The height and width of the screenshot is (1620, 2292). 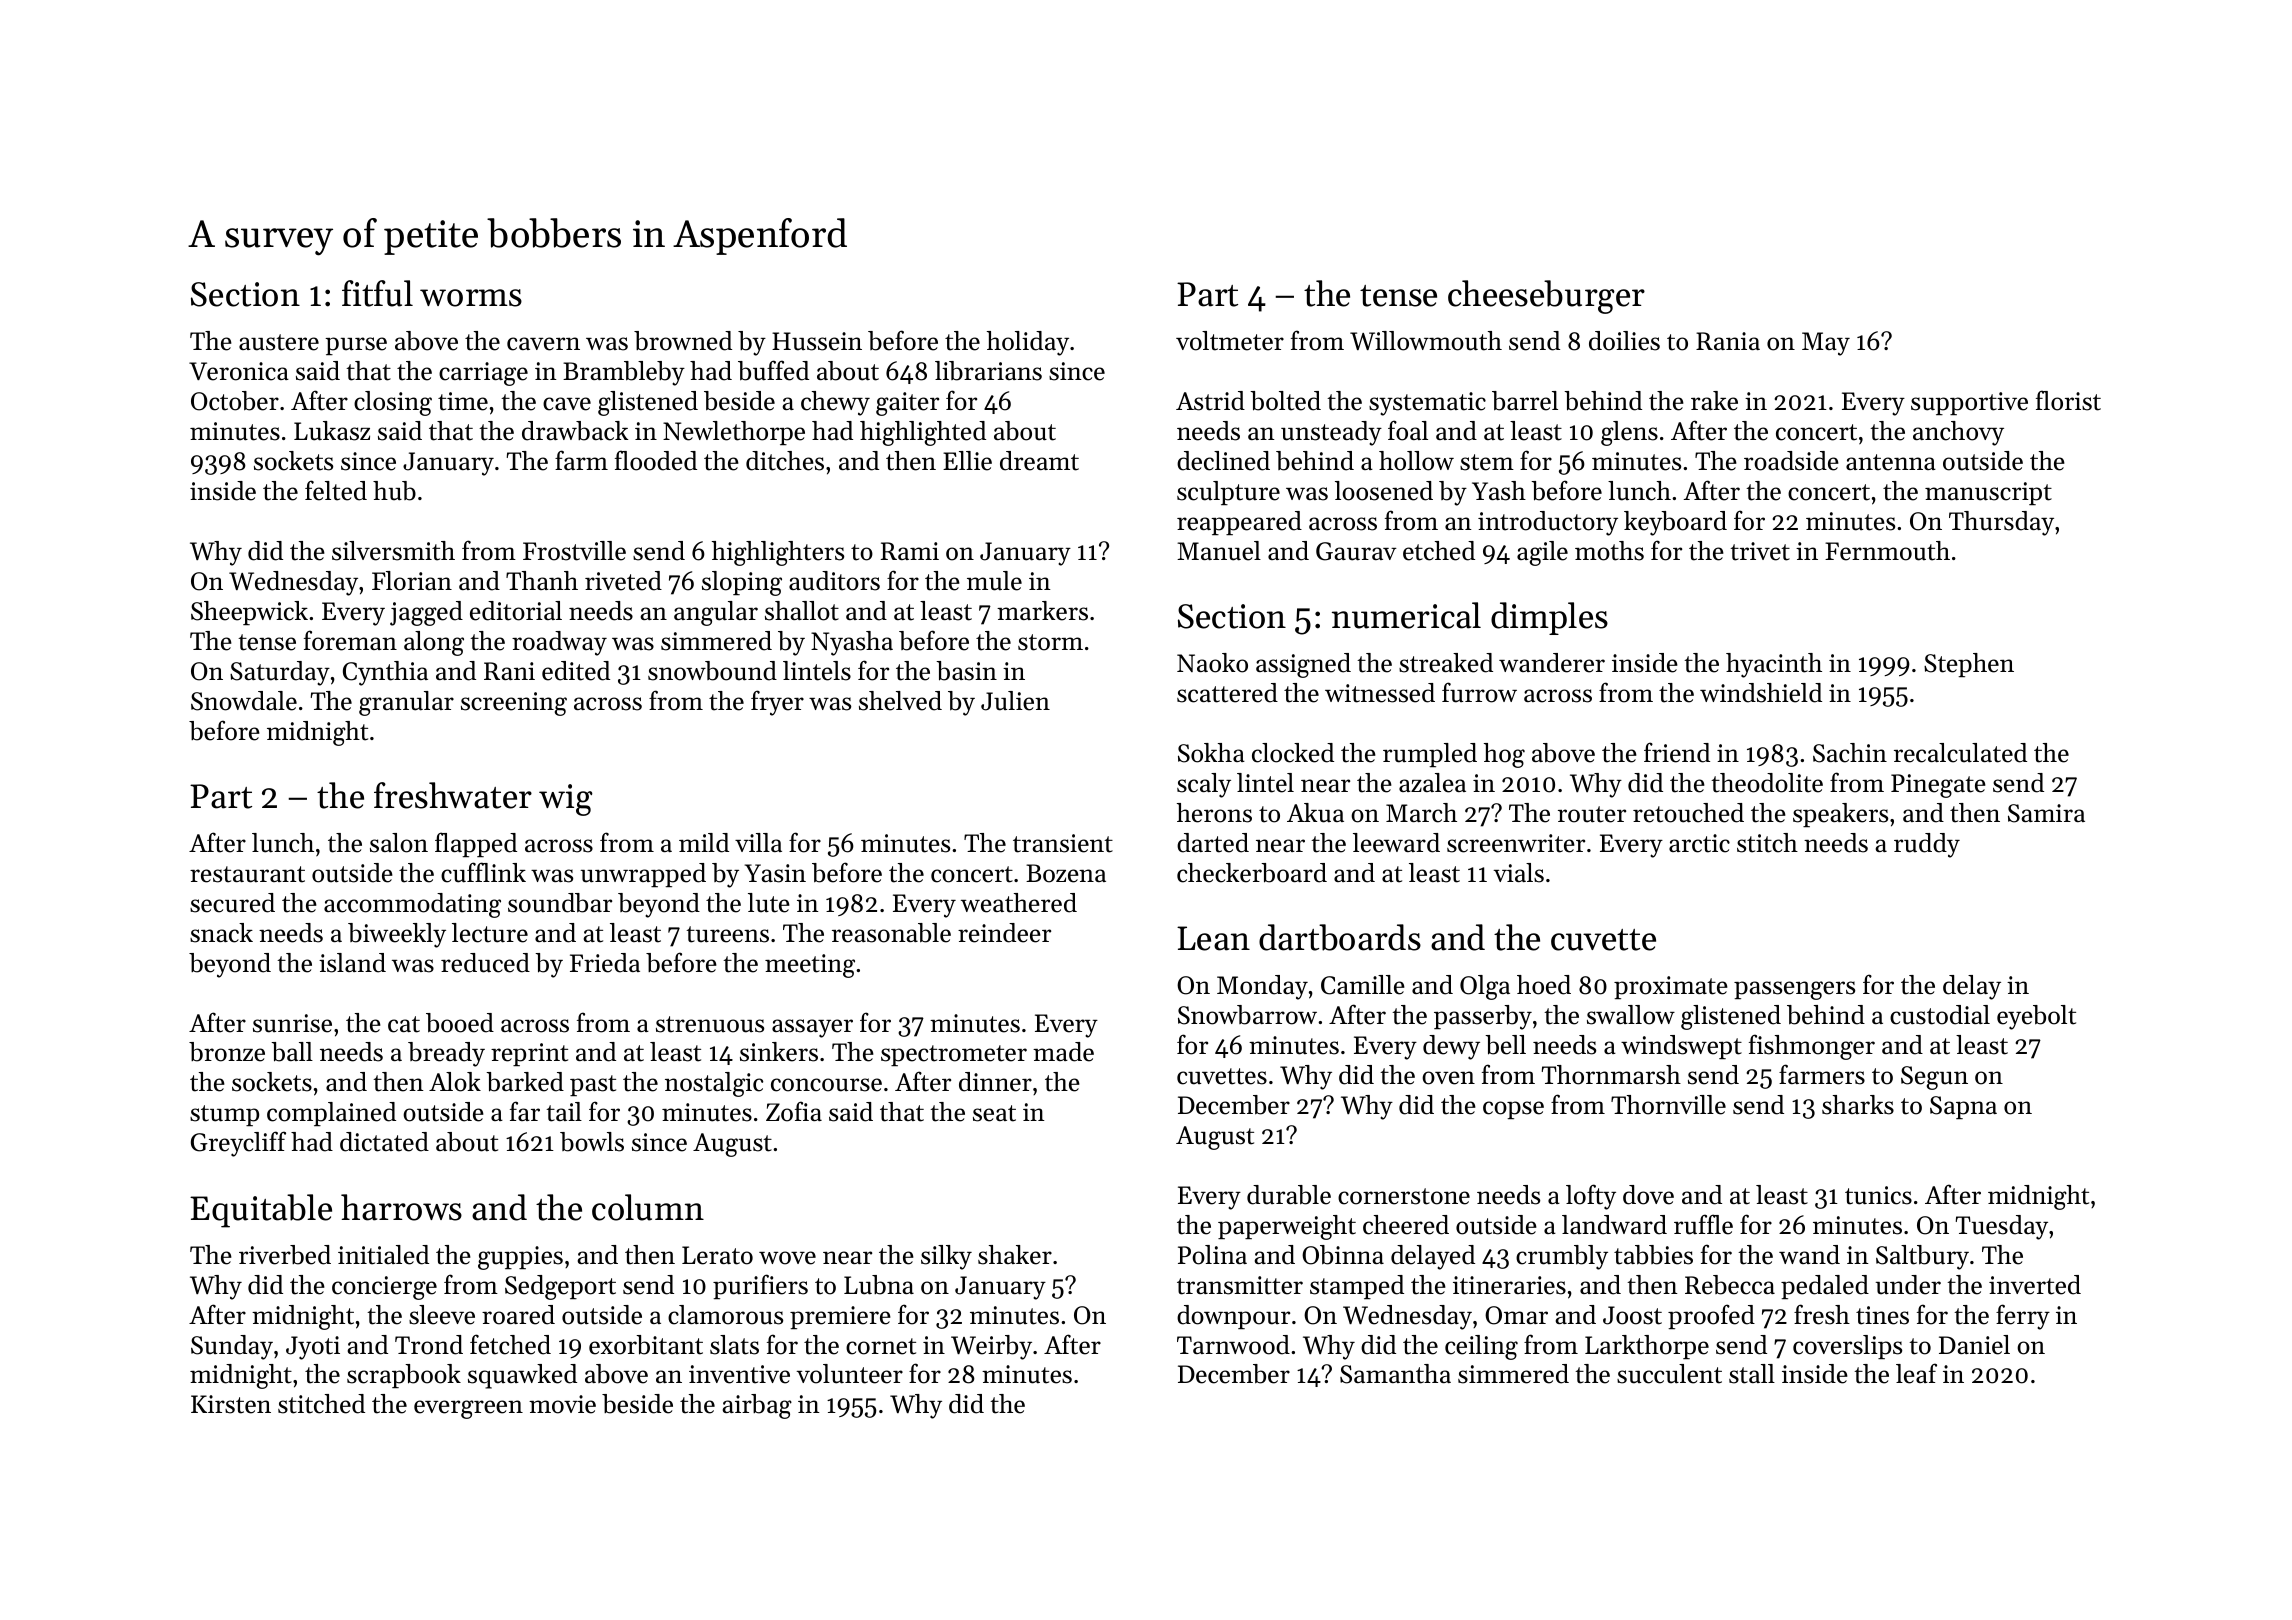 What do you see at coordinates (471, 298) in the screenshot?
I see `worms` at bounding box center [471, 298].
